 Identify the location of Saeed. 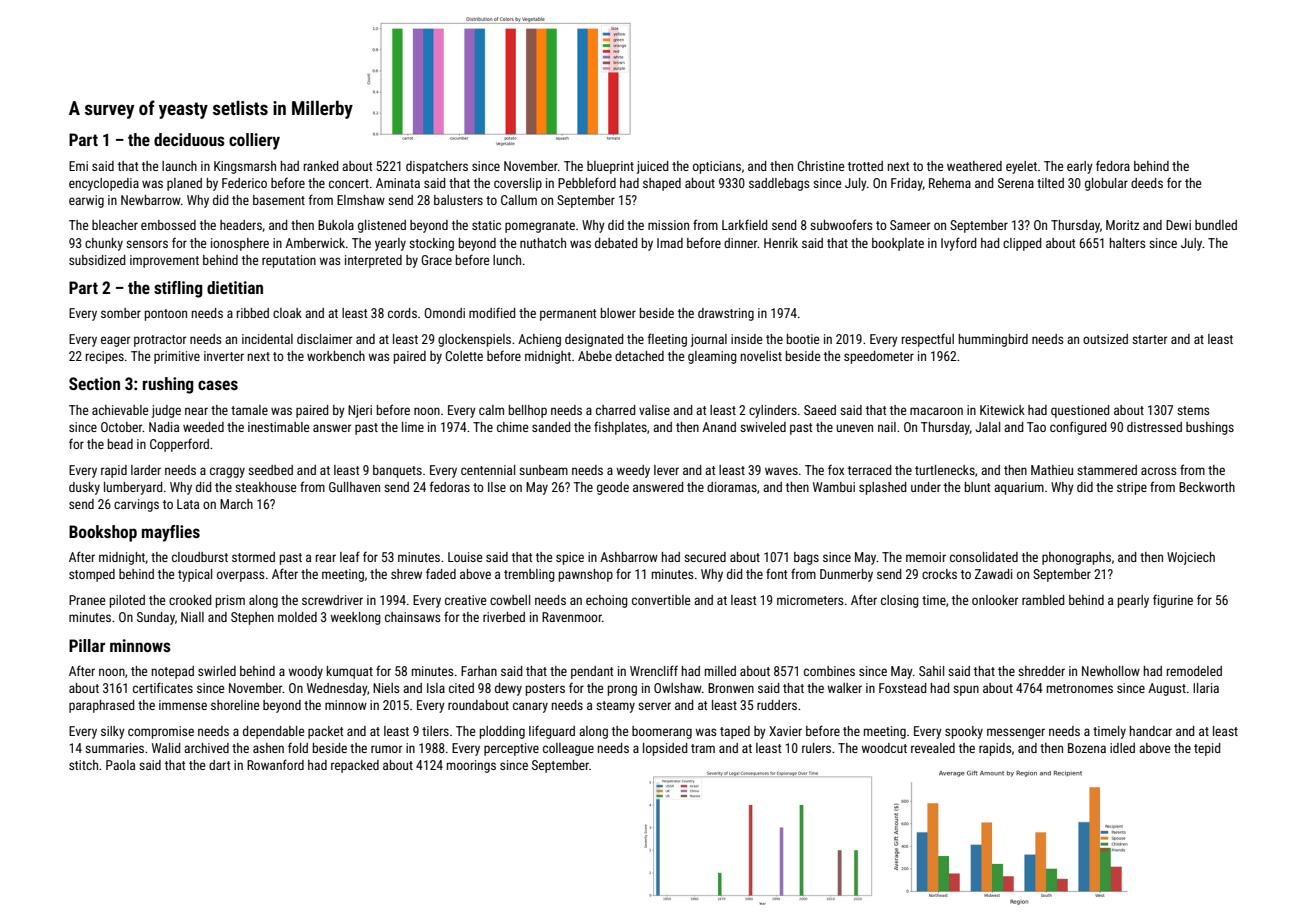
(820, 410).
